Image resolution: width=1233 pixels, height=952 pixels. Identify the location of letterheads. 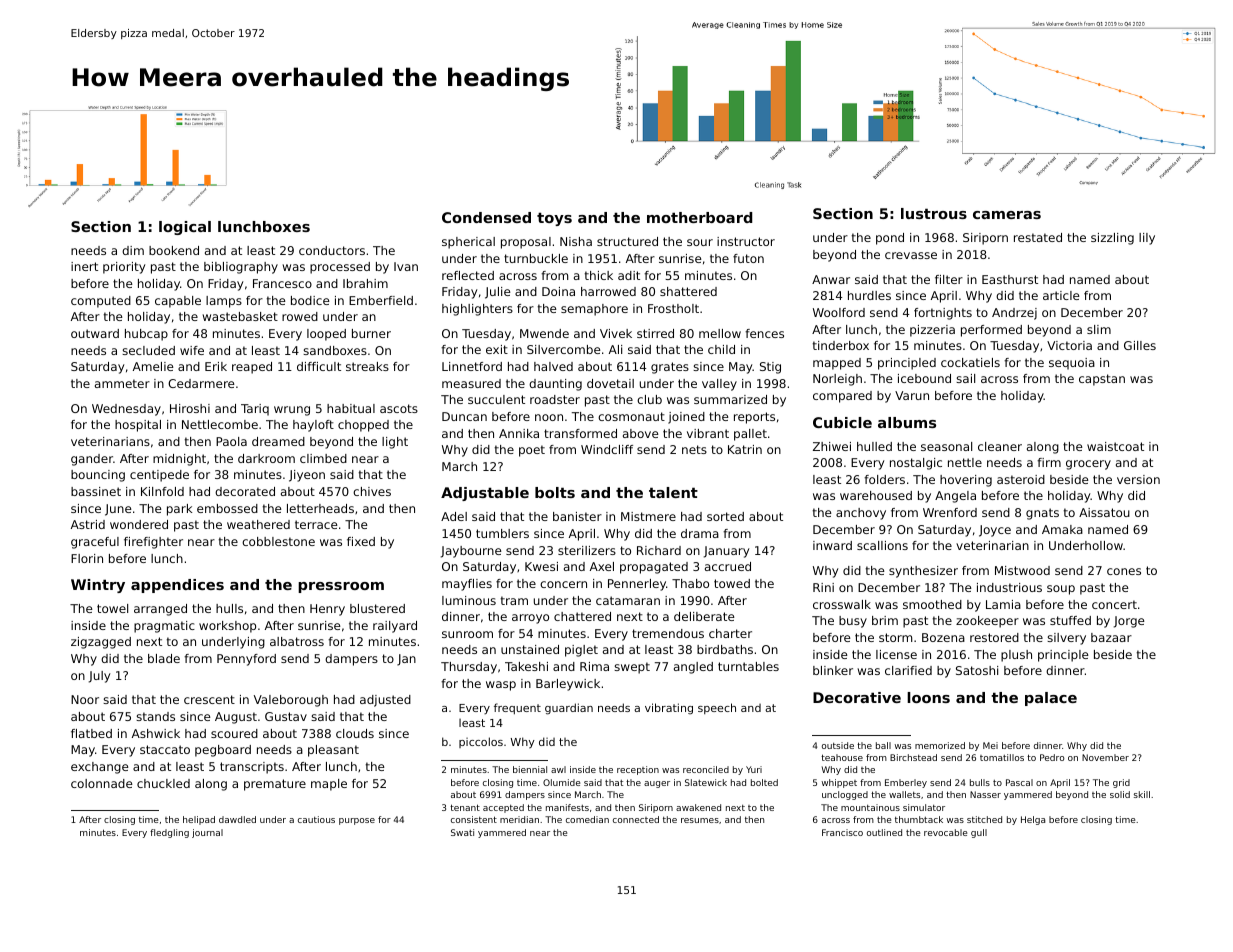
(320, 508).
